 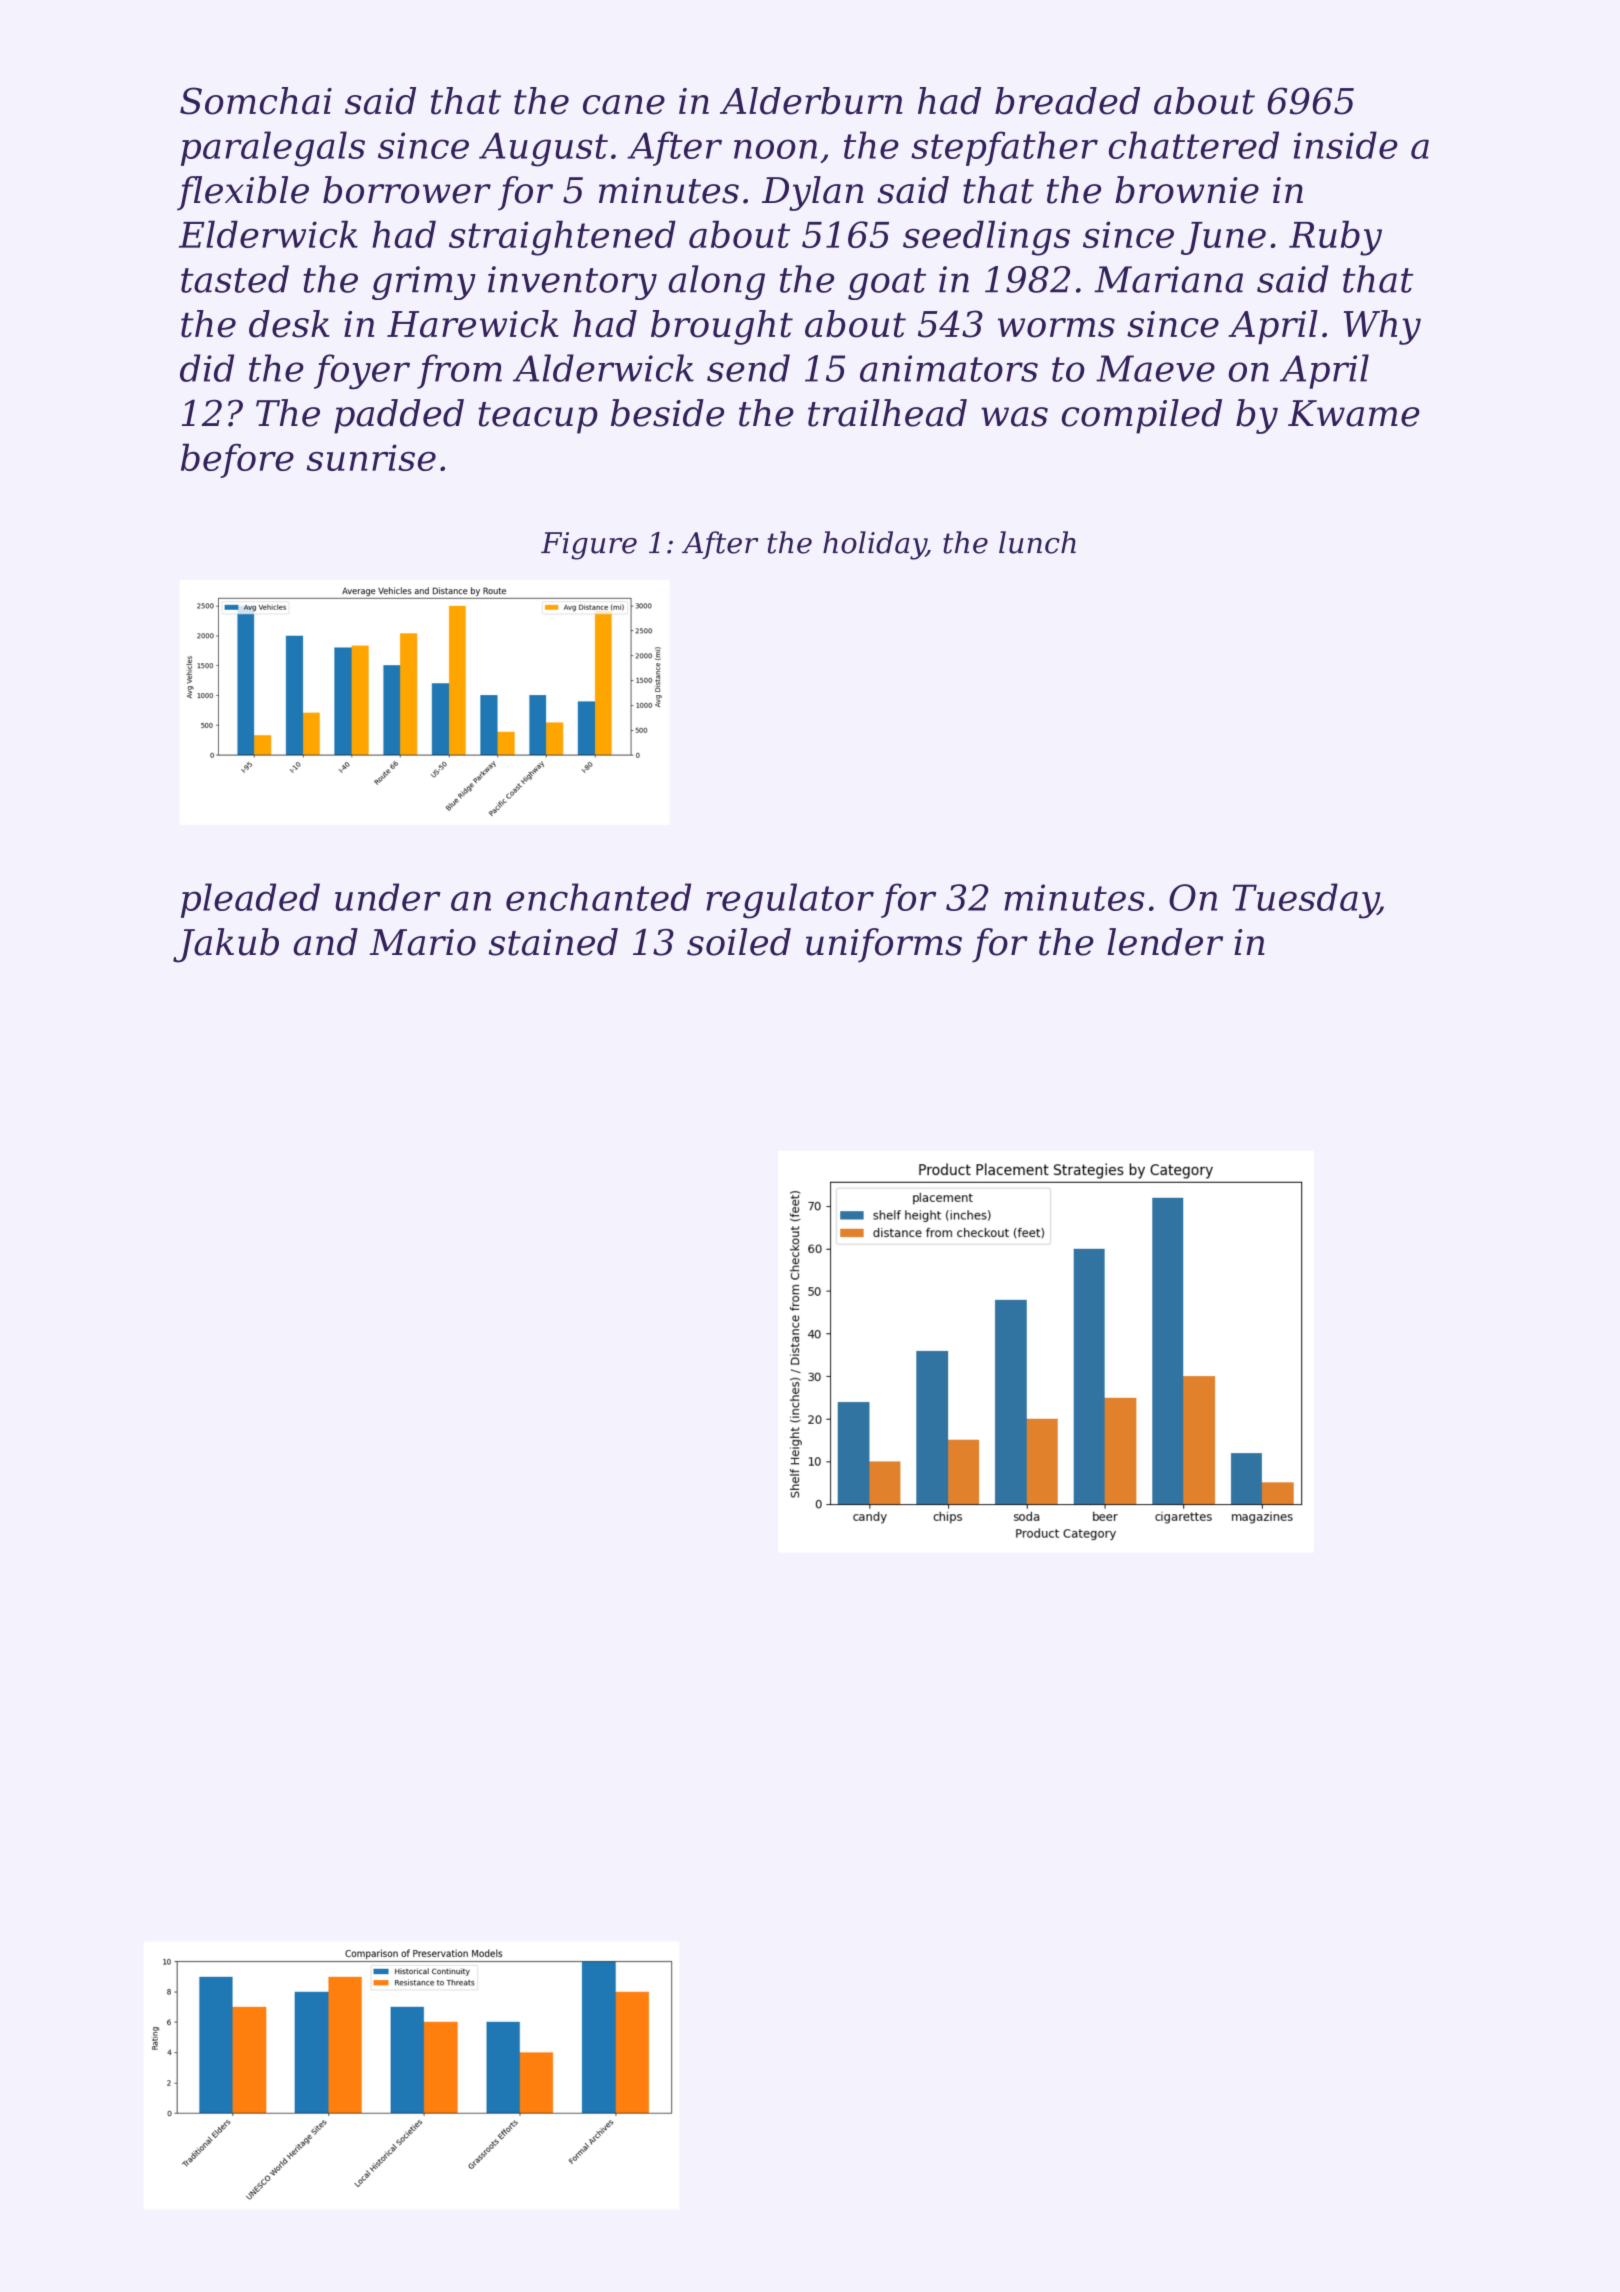 What do you see at coordinates (874, 545) in the page?
I see `holiday` at bounding box center [874, 545].
